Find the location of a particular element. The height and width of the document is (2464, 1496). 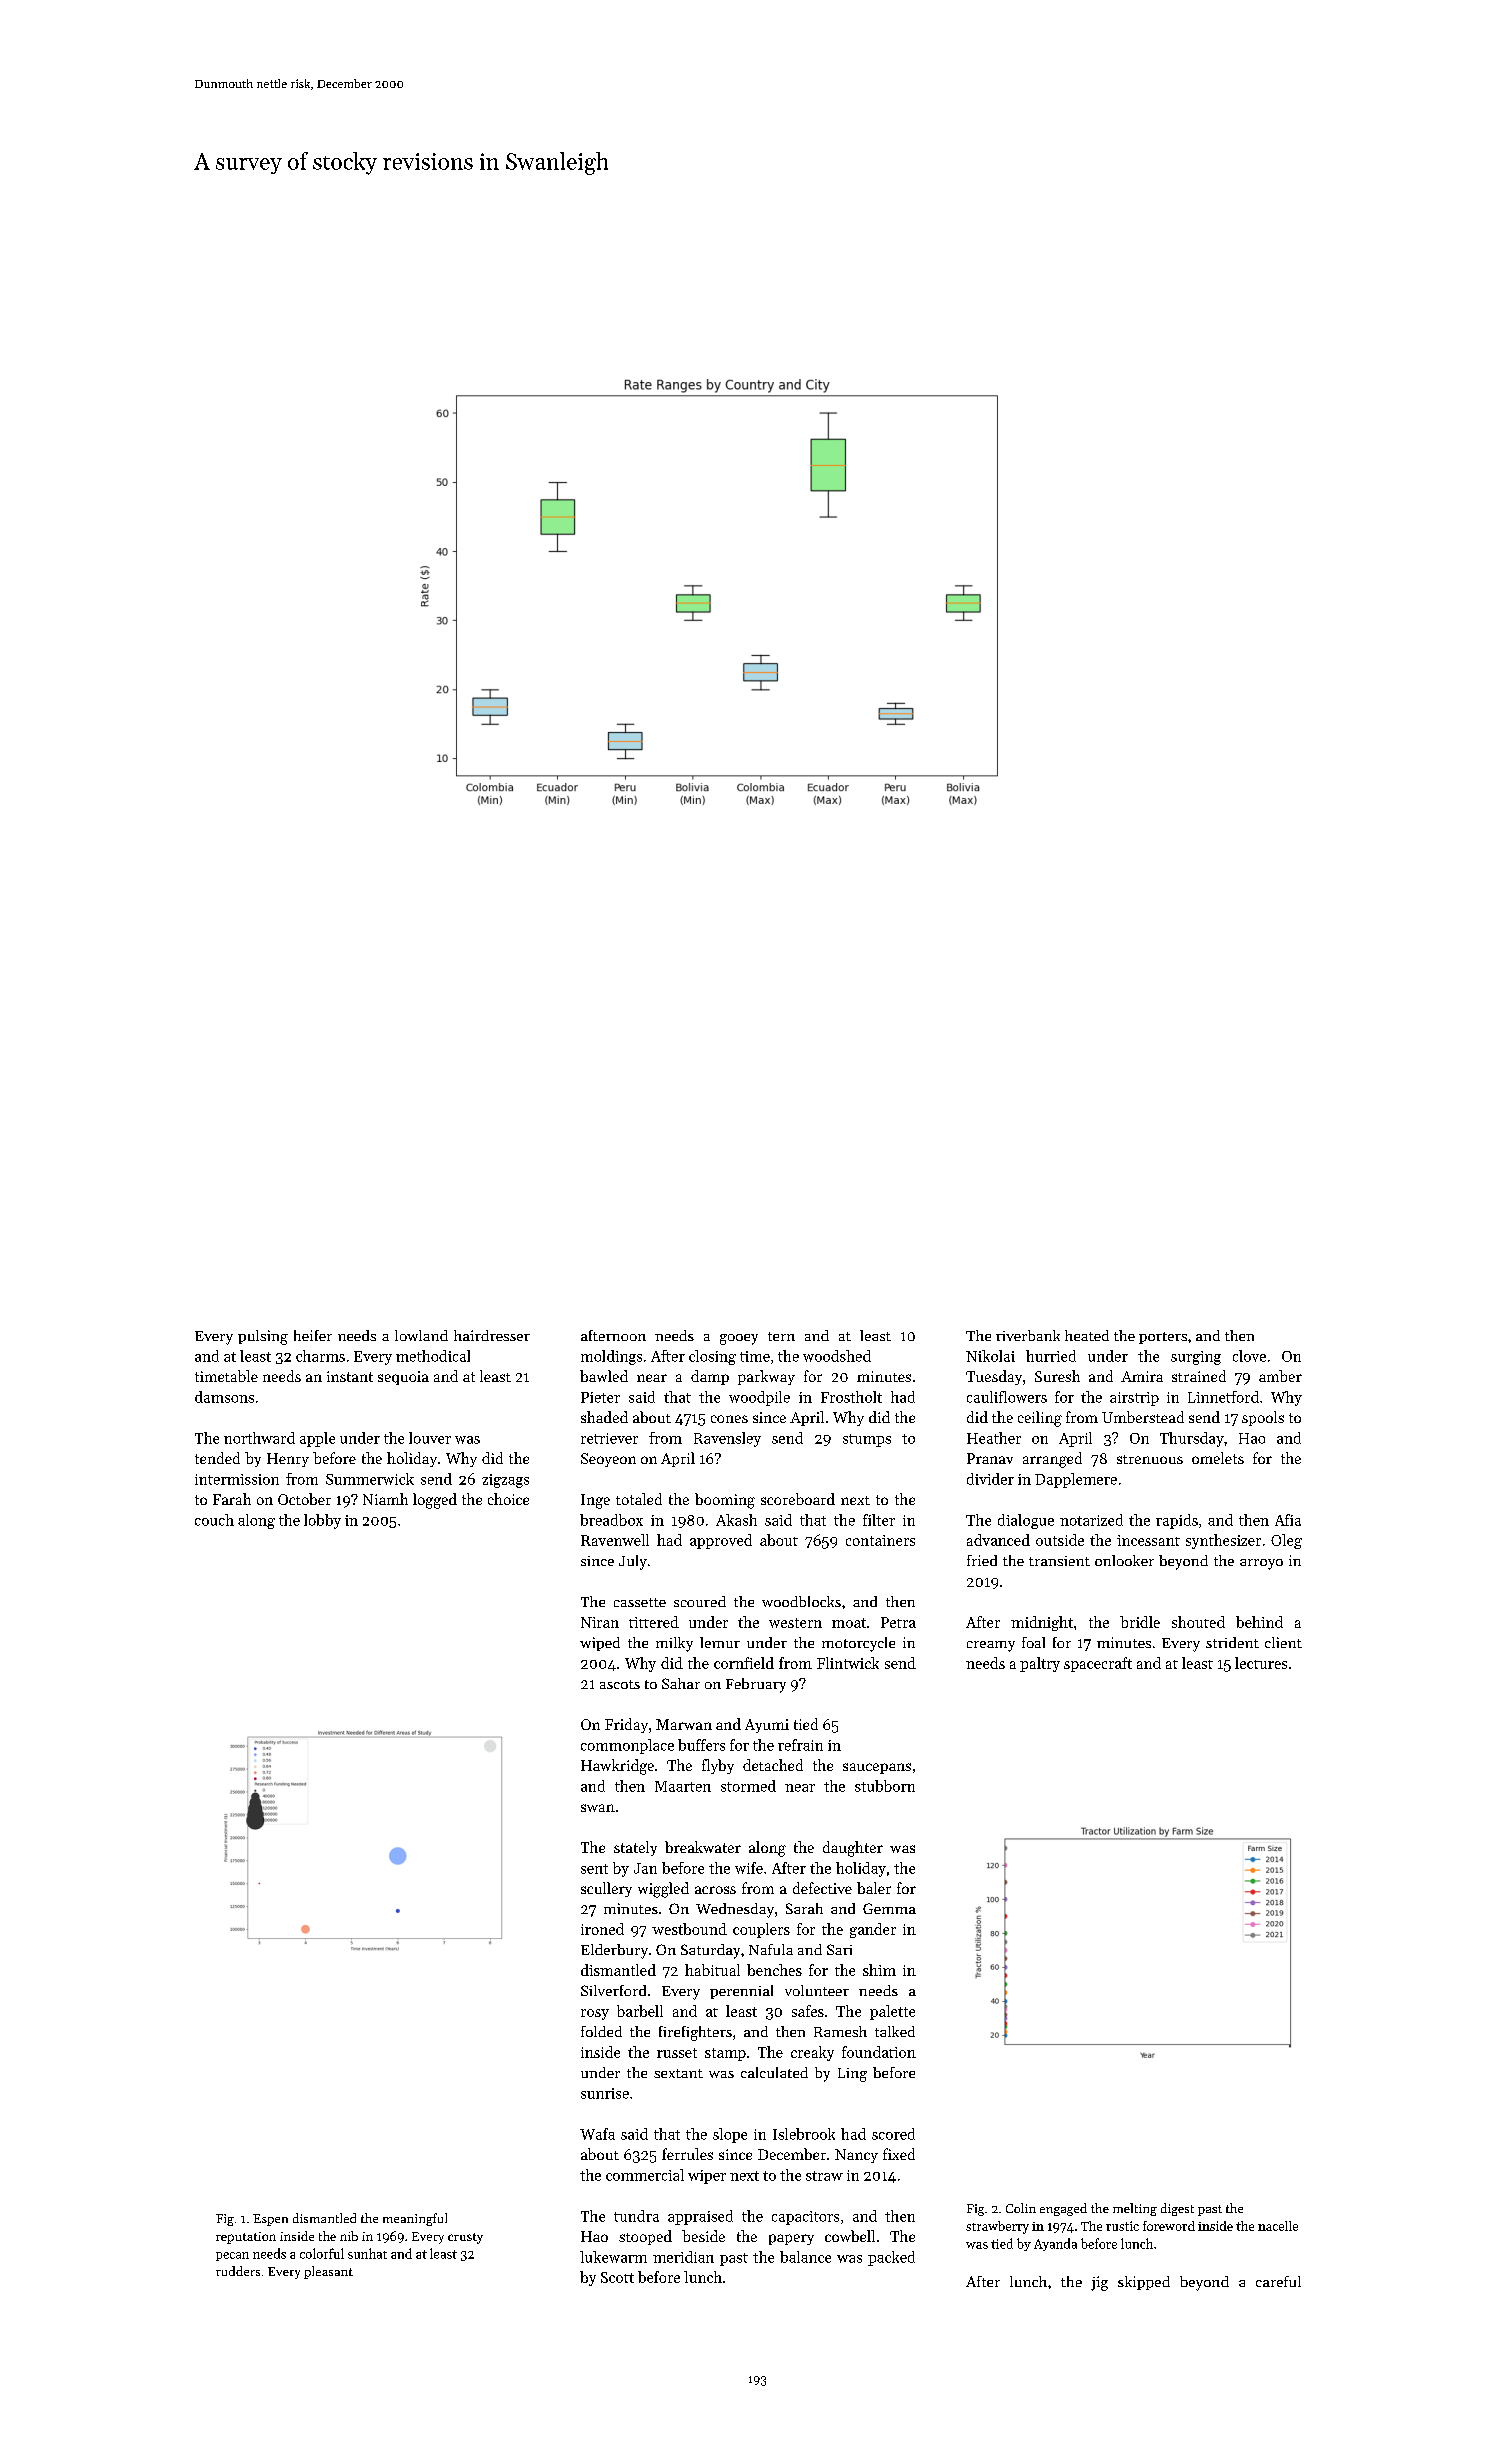

packed is located at coordinates (891, 2258).
